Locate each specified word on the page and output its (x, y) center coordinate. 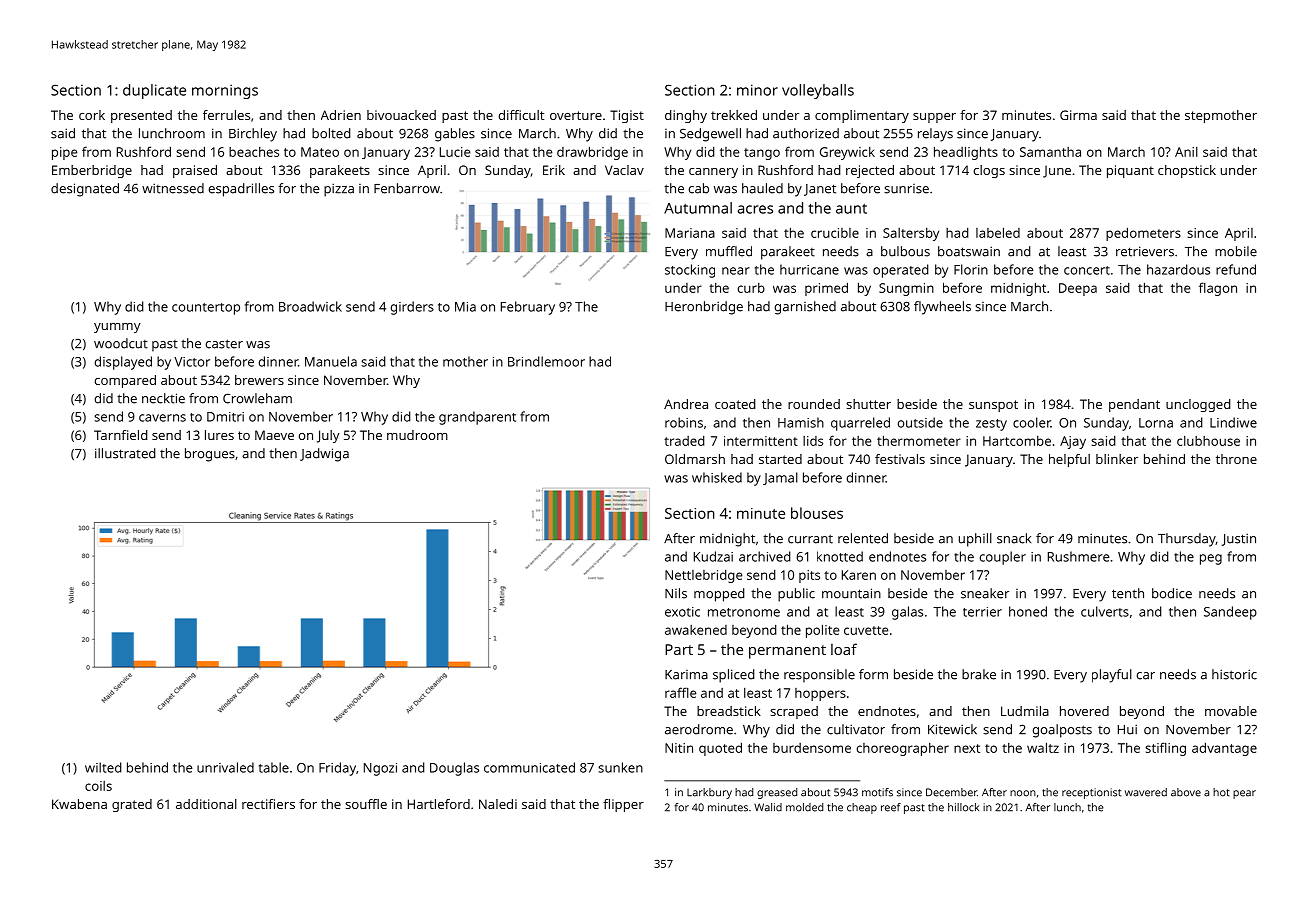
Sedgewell (710, 135)
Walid (768, 807)
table (274, 767)
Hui (1127, 729)
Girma (1078, 115)
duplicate (154, 91)
